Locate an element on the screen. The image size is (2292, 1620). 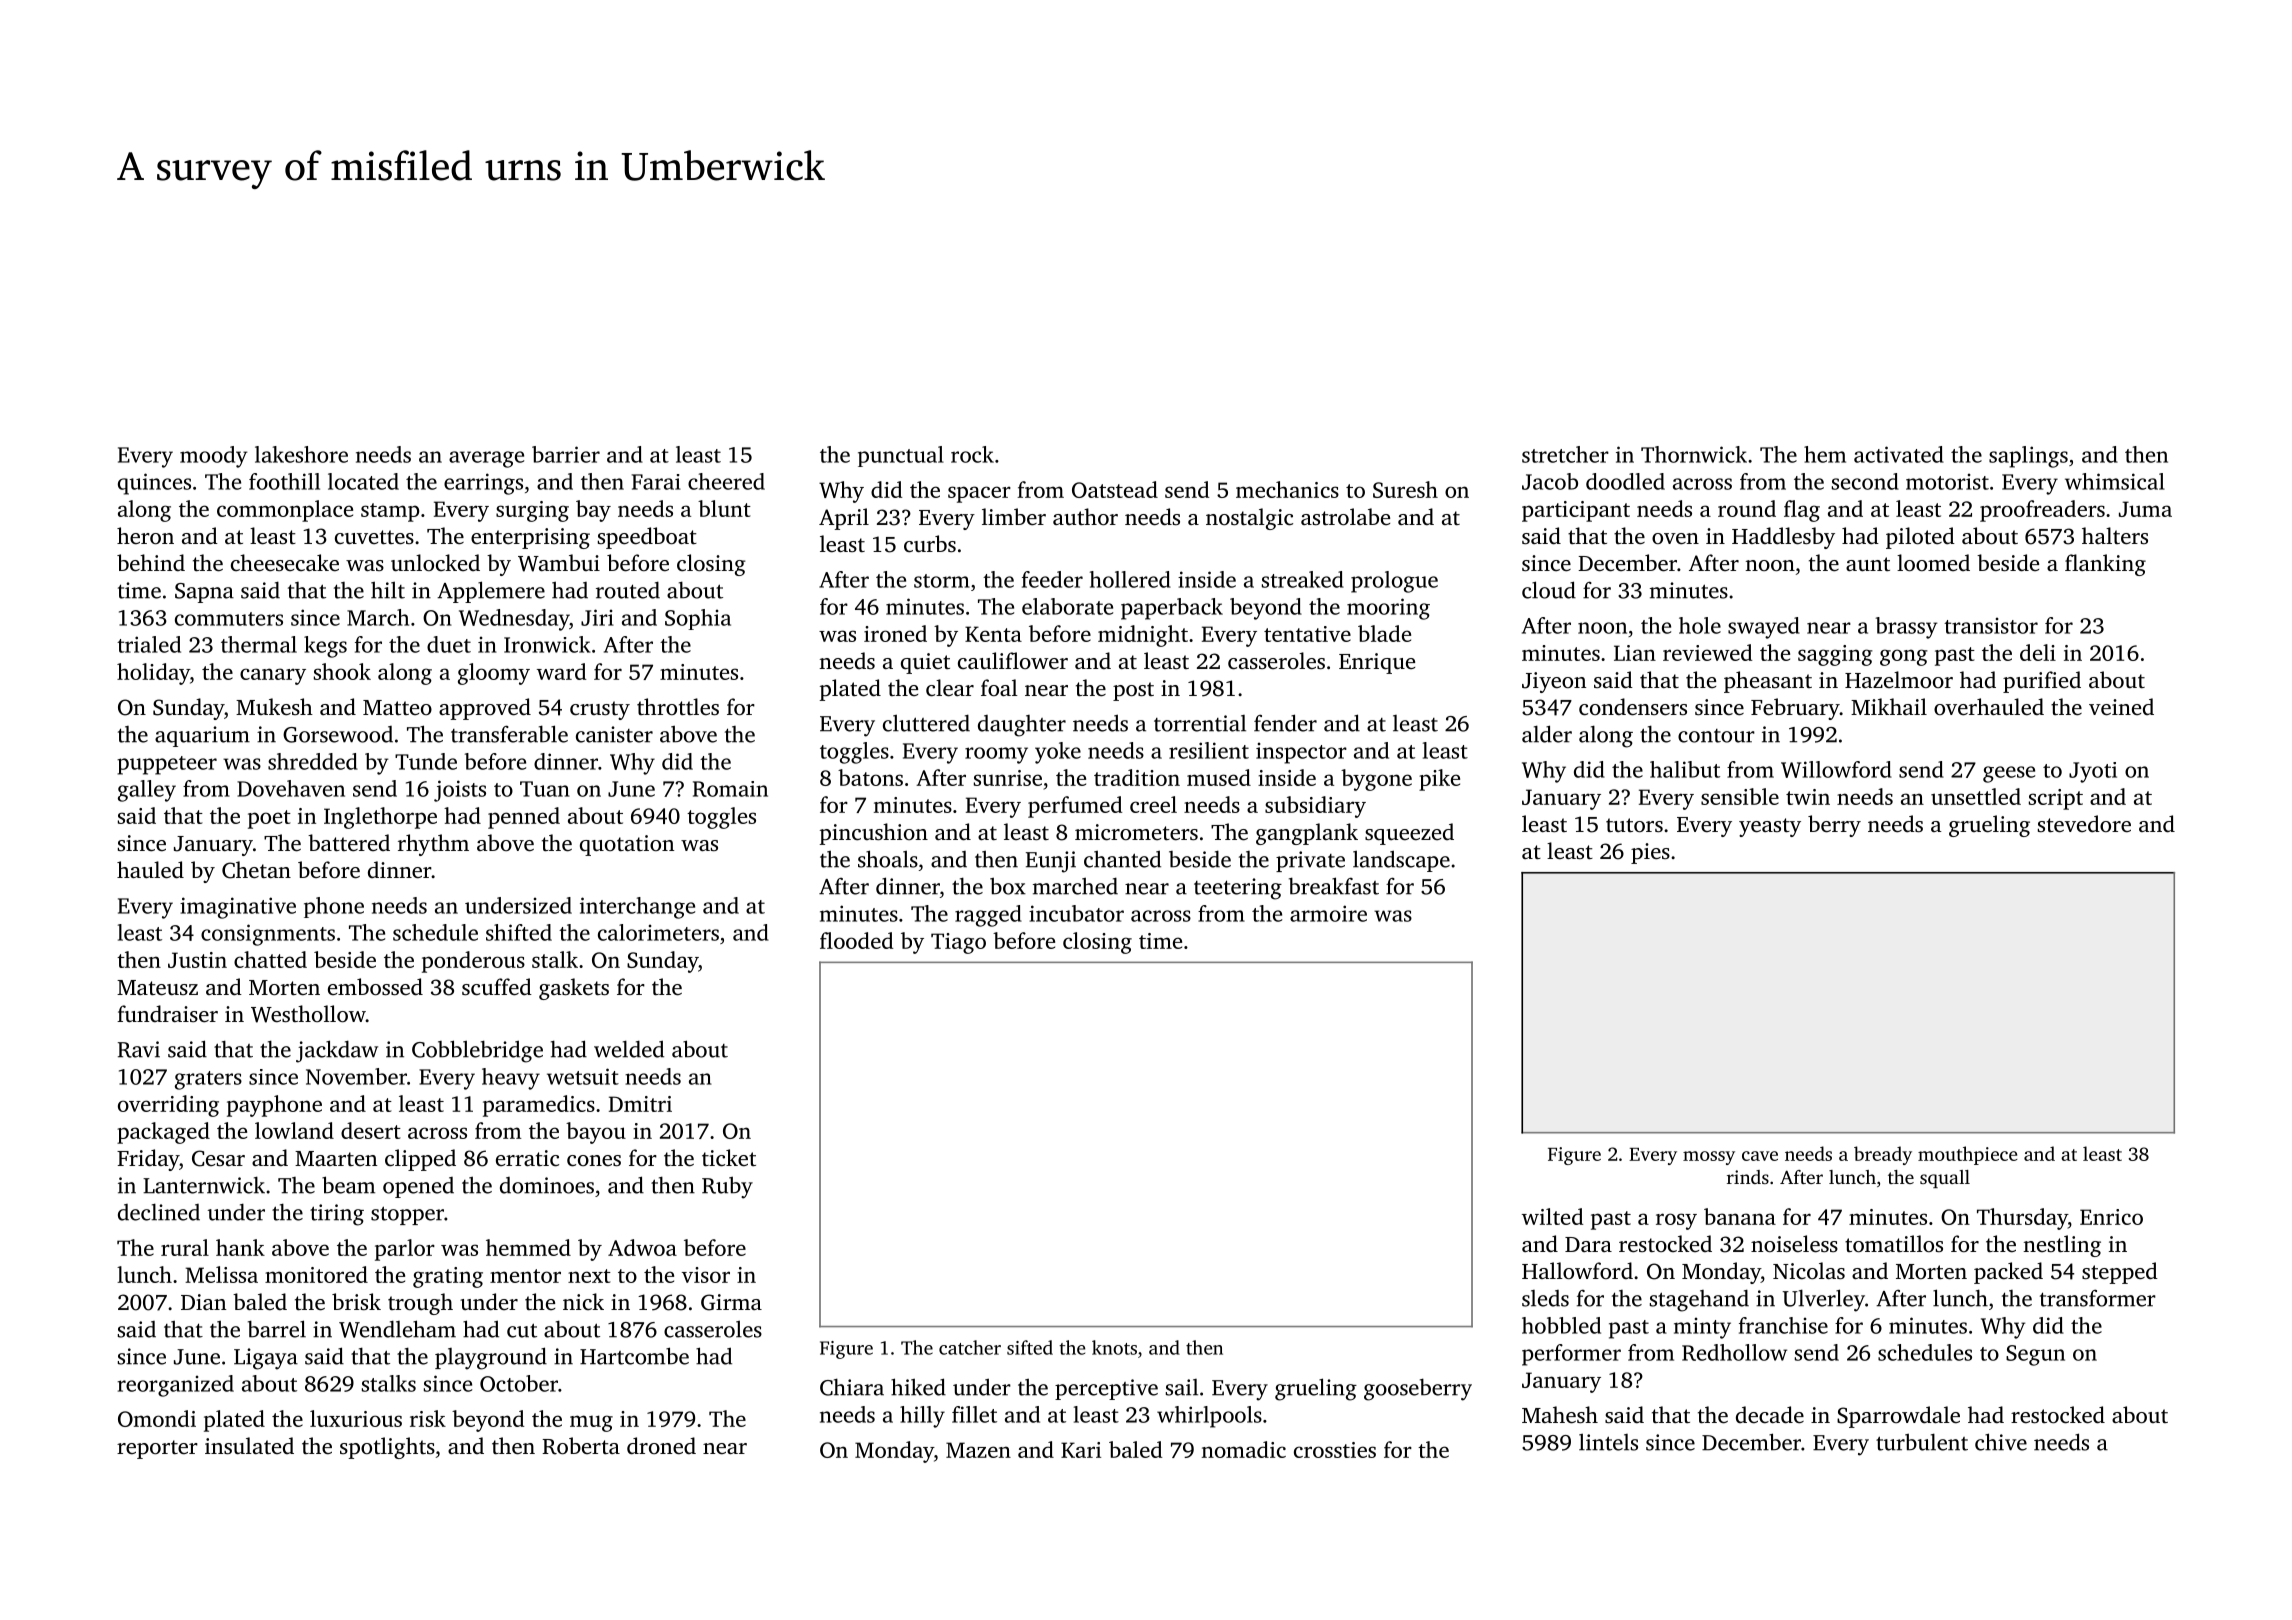
Mazen is located at coordinates (978, 1450).
